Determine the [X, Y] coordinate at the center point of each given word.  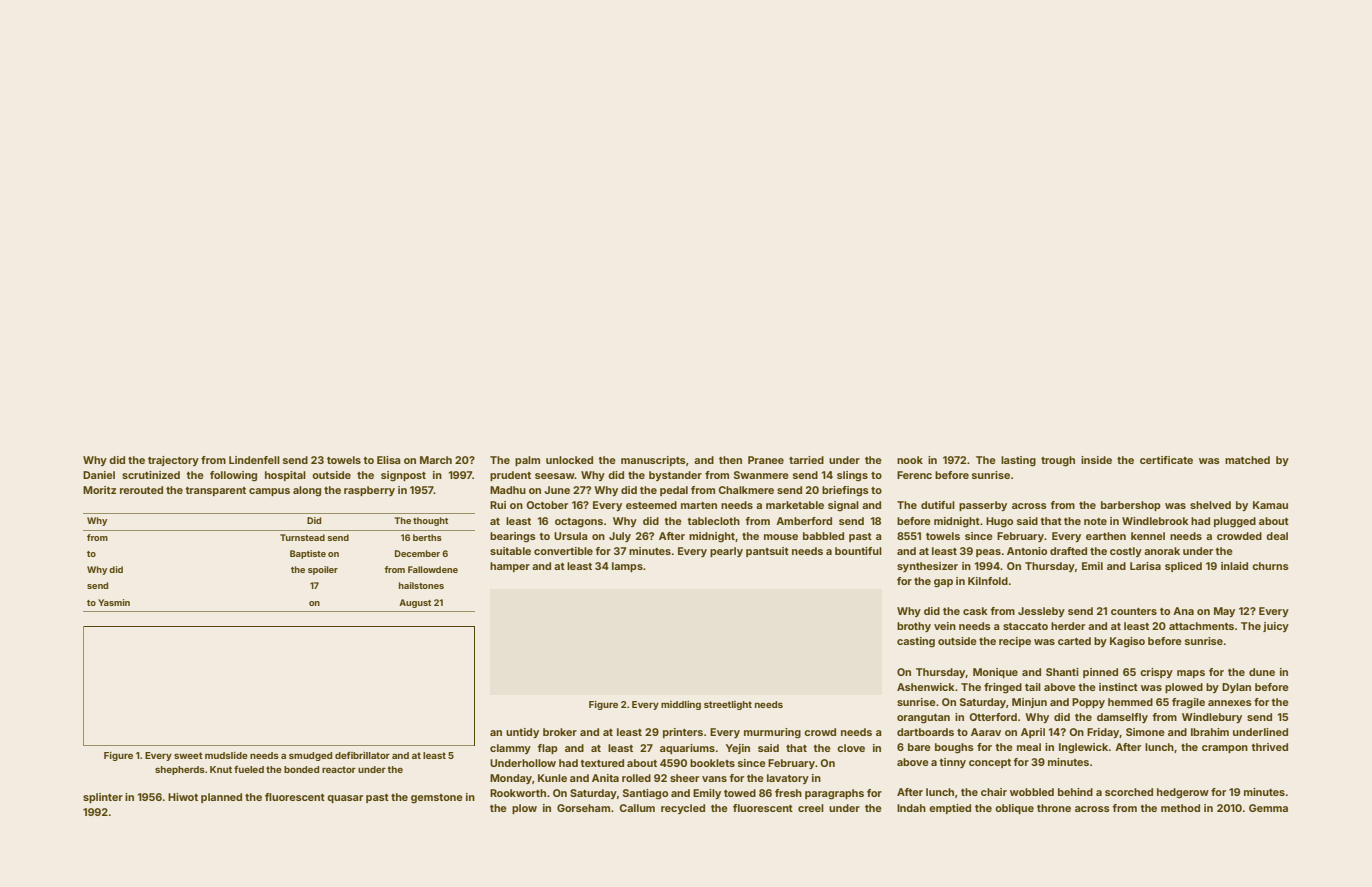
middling [681, 705]
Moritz [99, 490]
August [415, 603]
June [557, 490]
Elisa [389, 460]
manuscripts [653, 461]
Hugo [999, 522]
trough [1058, 461]
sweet [188, 755]
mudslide [226, 755]
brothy [914, 627]
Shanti [1062, 672]
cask [975, 611]
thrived [1270, 747]
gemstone [437, 799]
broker [560, 732]
